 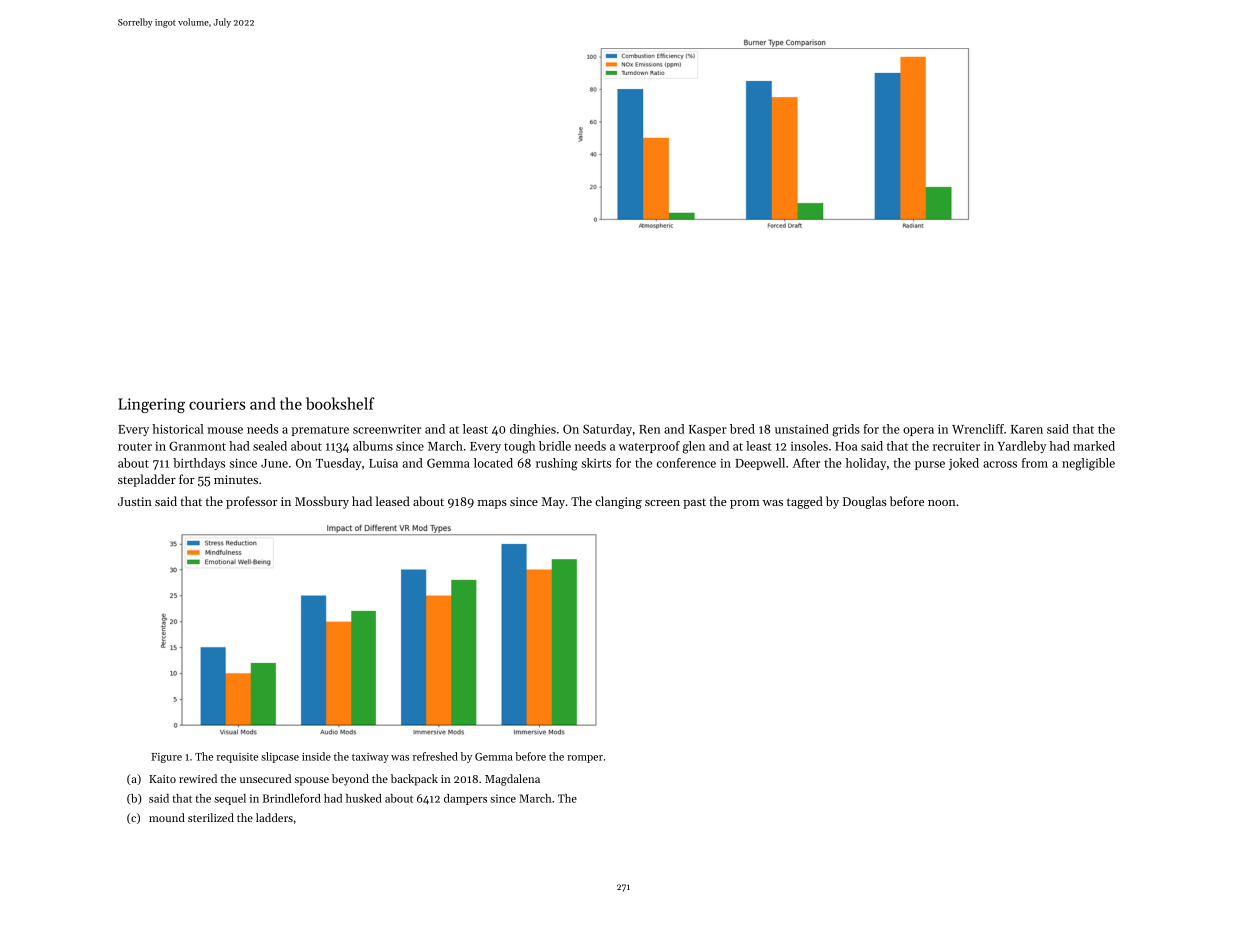 I want to click on Lingering, so click(x=151, y=405).
